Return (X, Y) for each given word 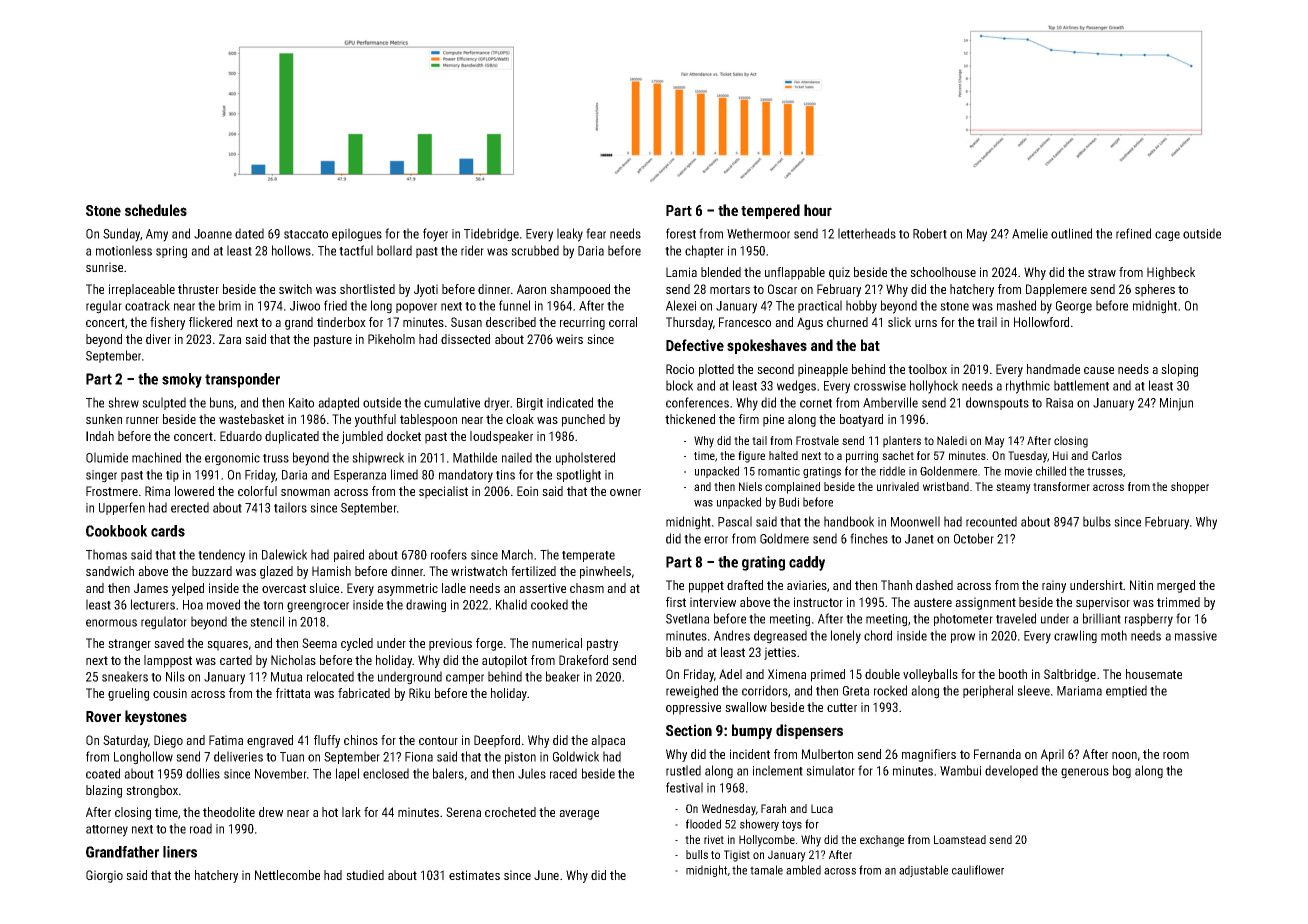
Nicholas (293, 660)
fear (596, 233)
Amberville (890, 402)
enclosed (386, 773)
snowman (305, 492)
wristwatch (479, 571)
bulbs (1097, 521)
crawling (1075, 637)
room (1176, 755)
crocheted (510, 812)
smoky (182, 380)
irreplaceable (142, 290)
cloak (520, 419)
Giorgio (104, 876)
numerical (557, 643)
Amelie (1030, 233)
